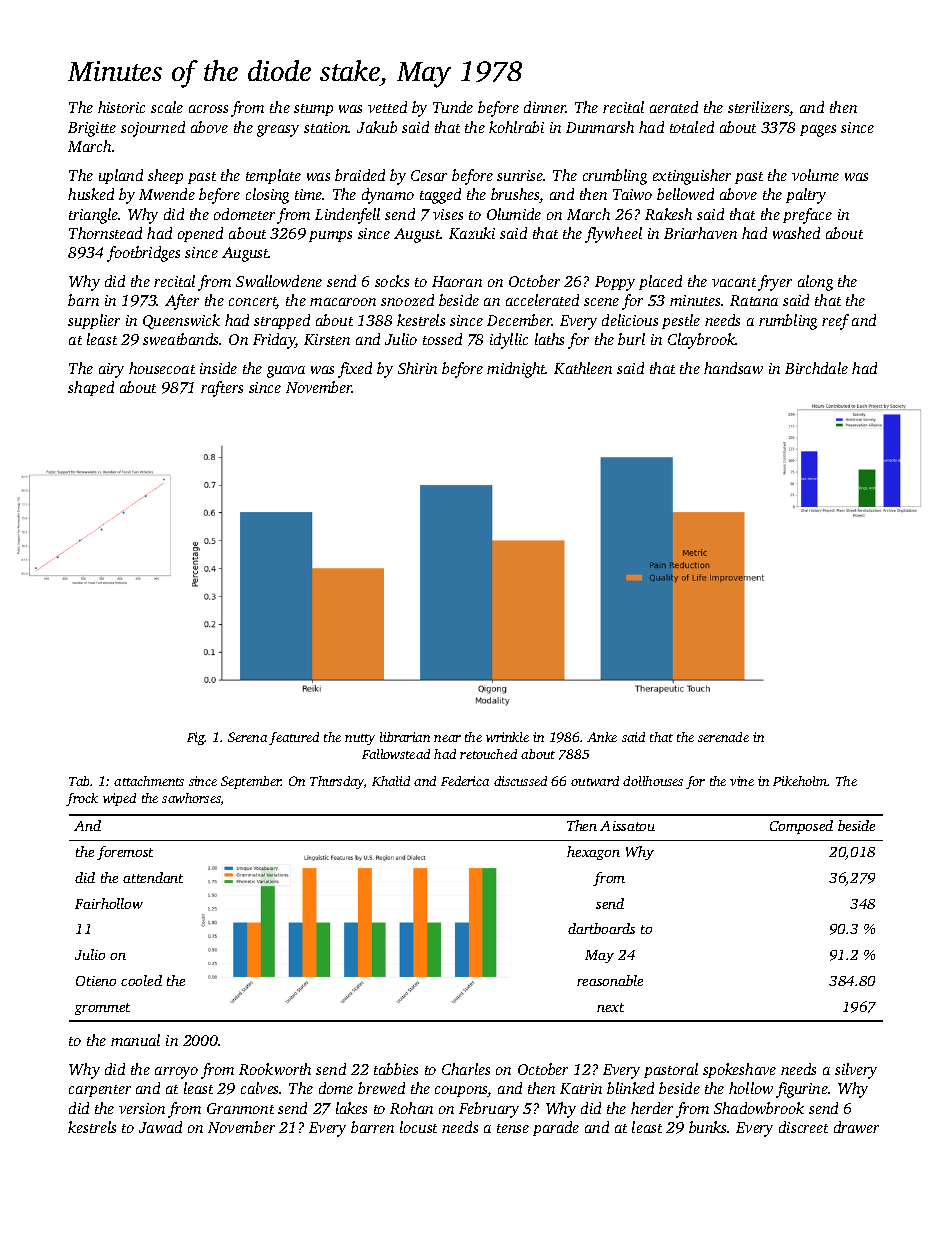 This screenshot has height=1233, width=952. I want to click on Jawad, so click(160, 1127).
